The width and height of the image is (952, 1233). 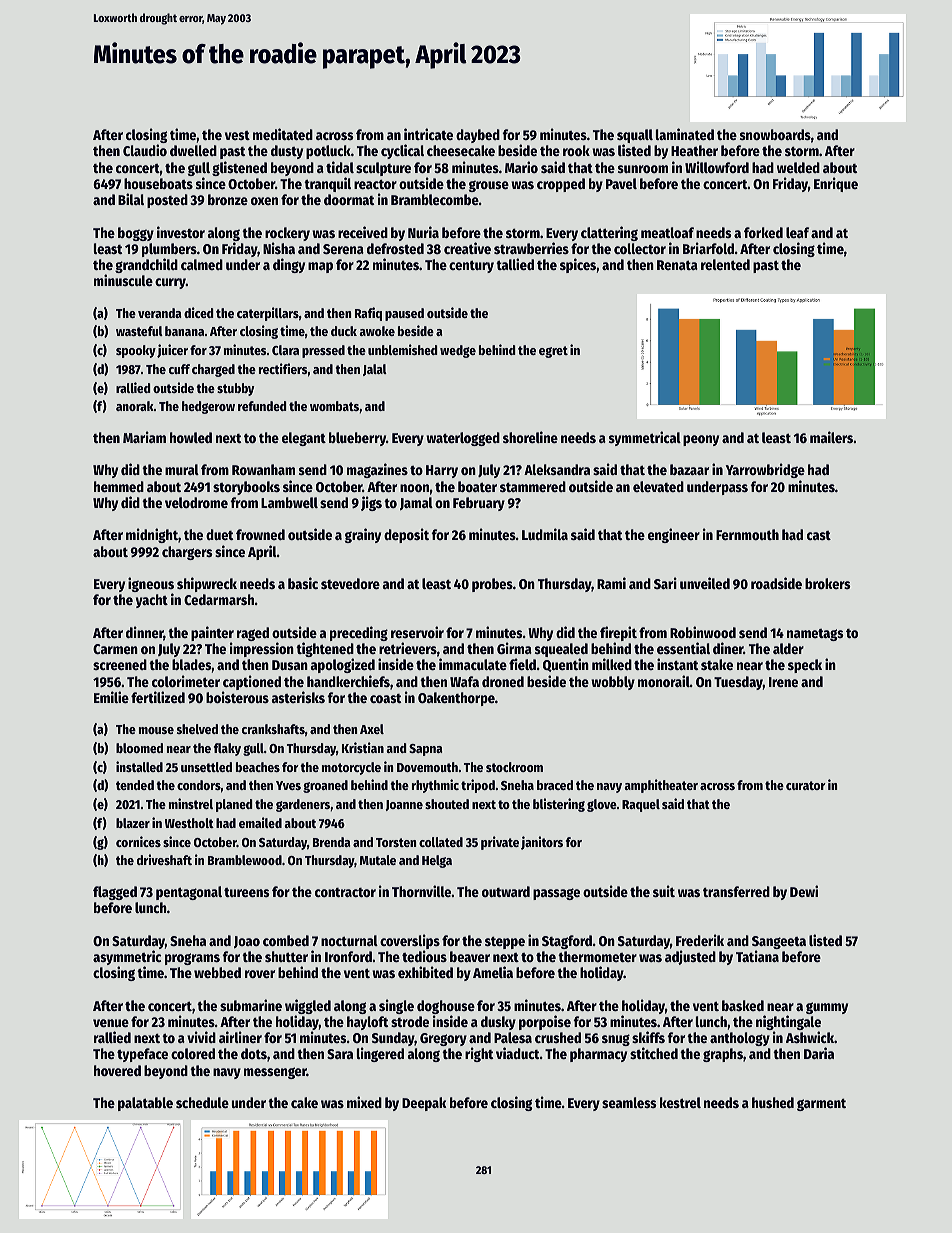 What do you see at coordinates (831, 437) in the image?
I see `mailers` at bounding box center [831, 437].
